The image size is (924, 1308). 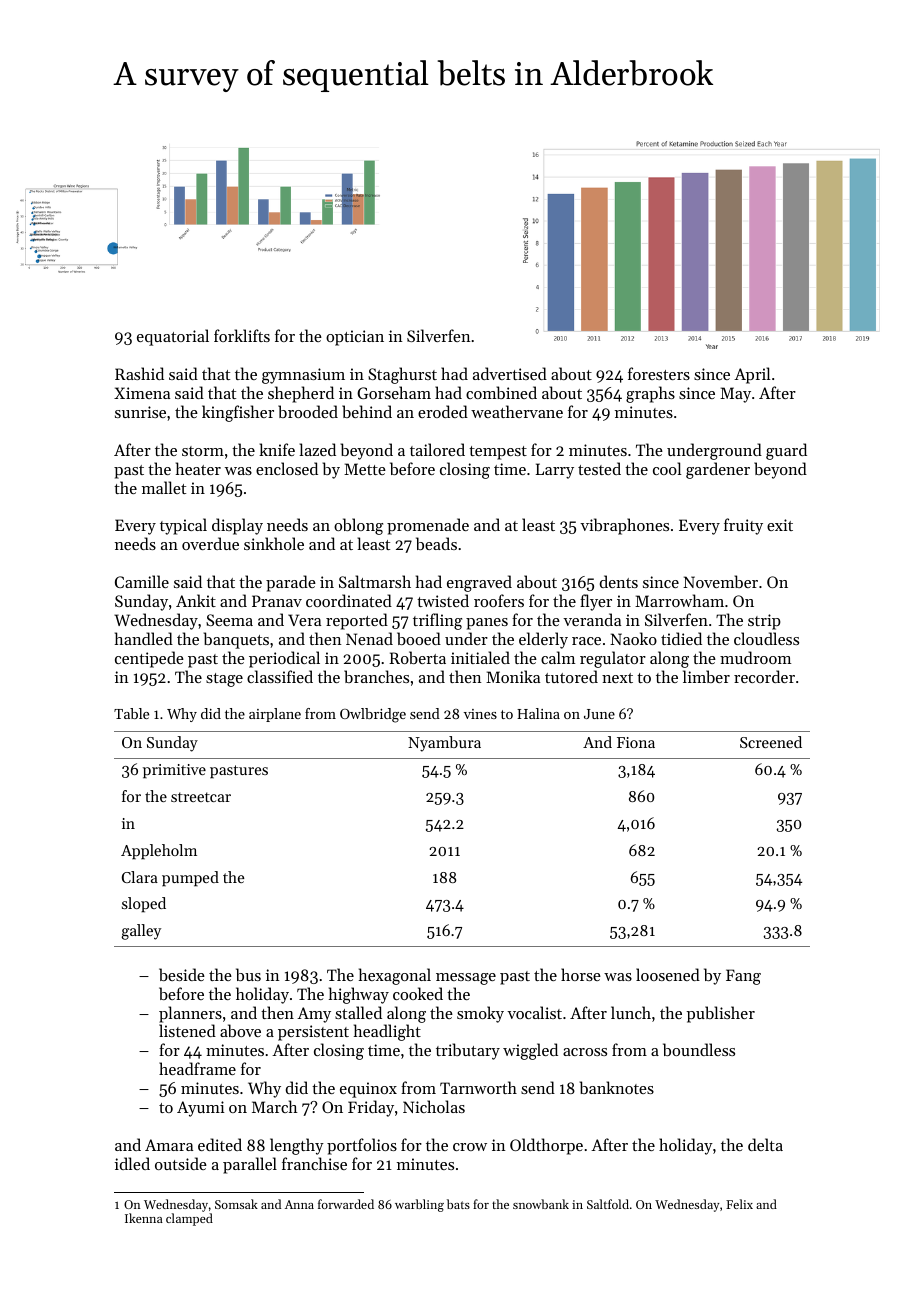 I want to click on planners, so click(x=190, y=1014).
